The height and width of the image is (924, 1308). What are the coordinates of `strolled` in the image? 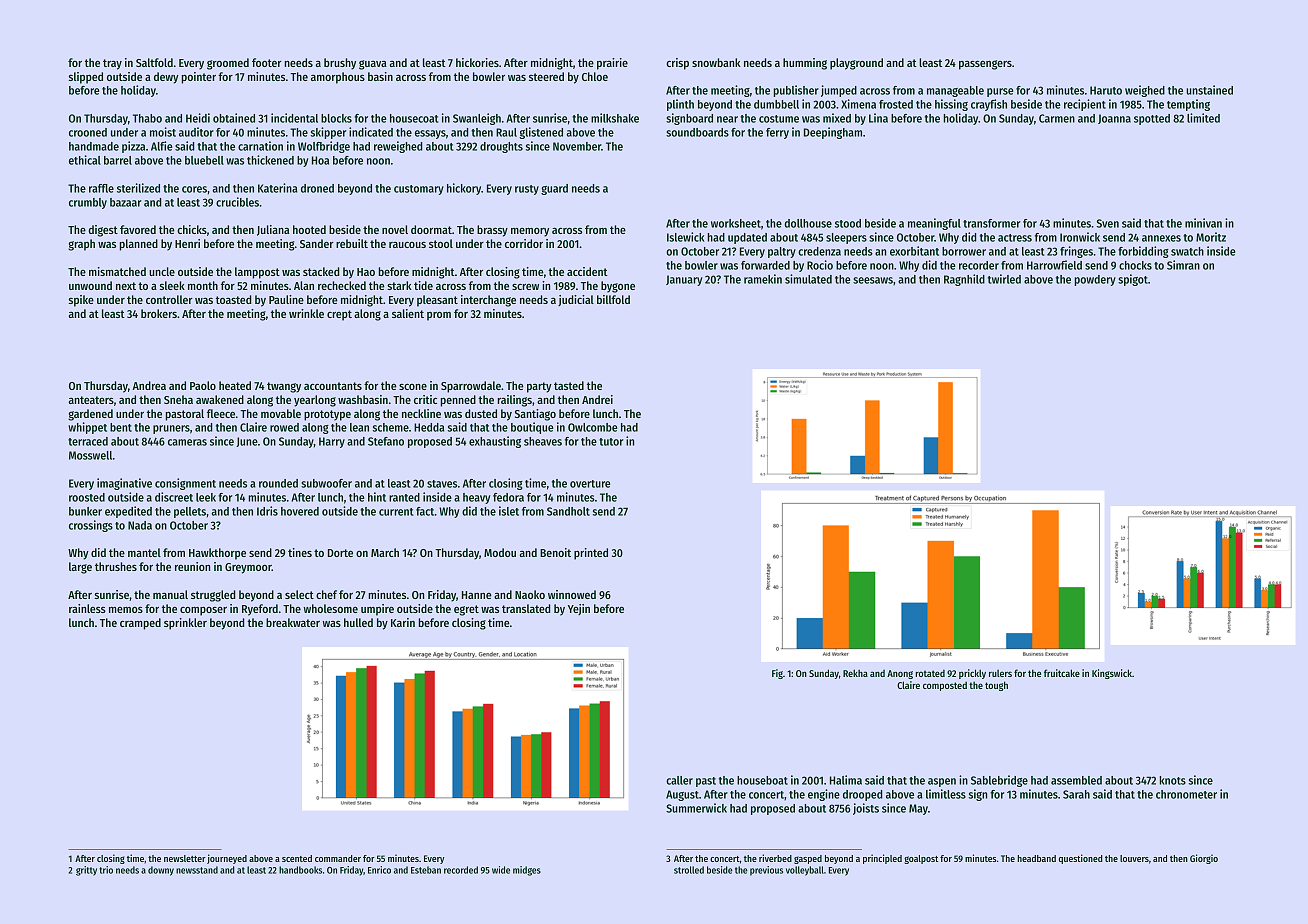 It's located at (689, 870).
